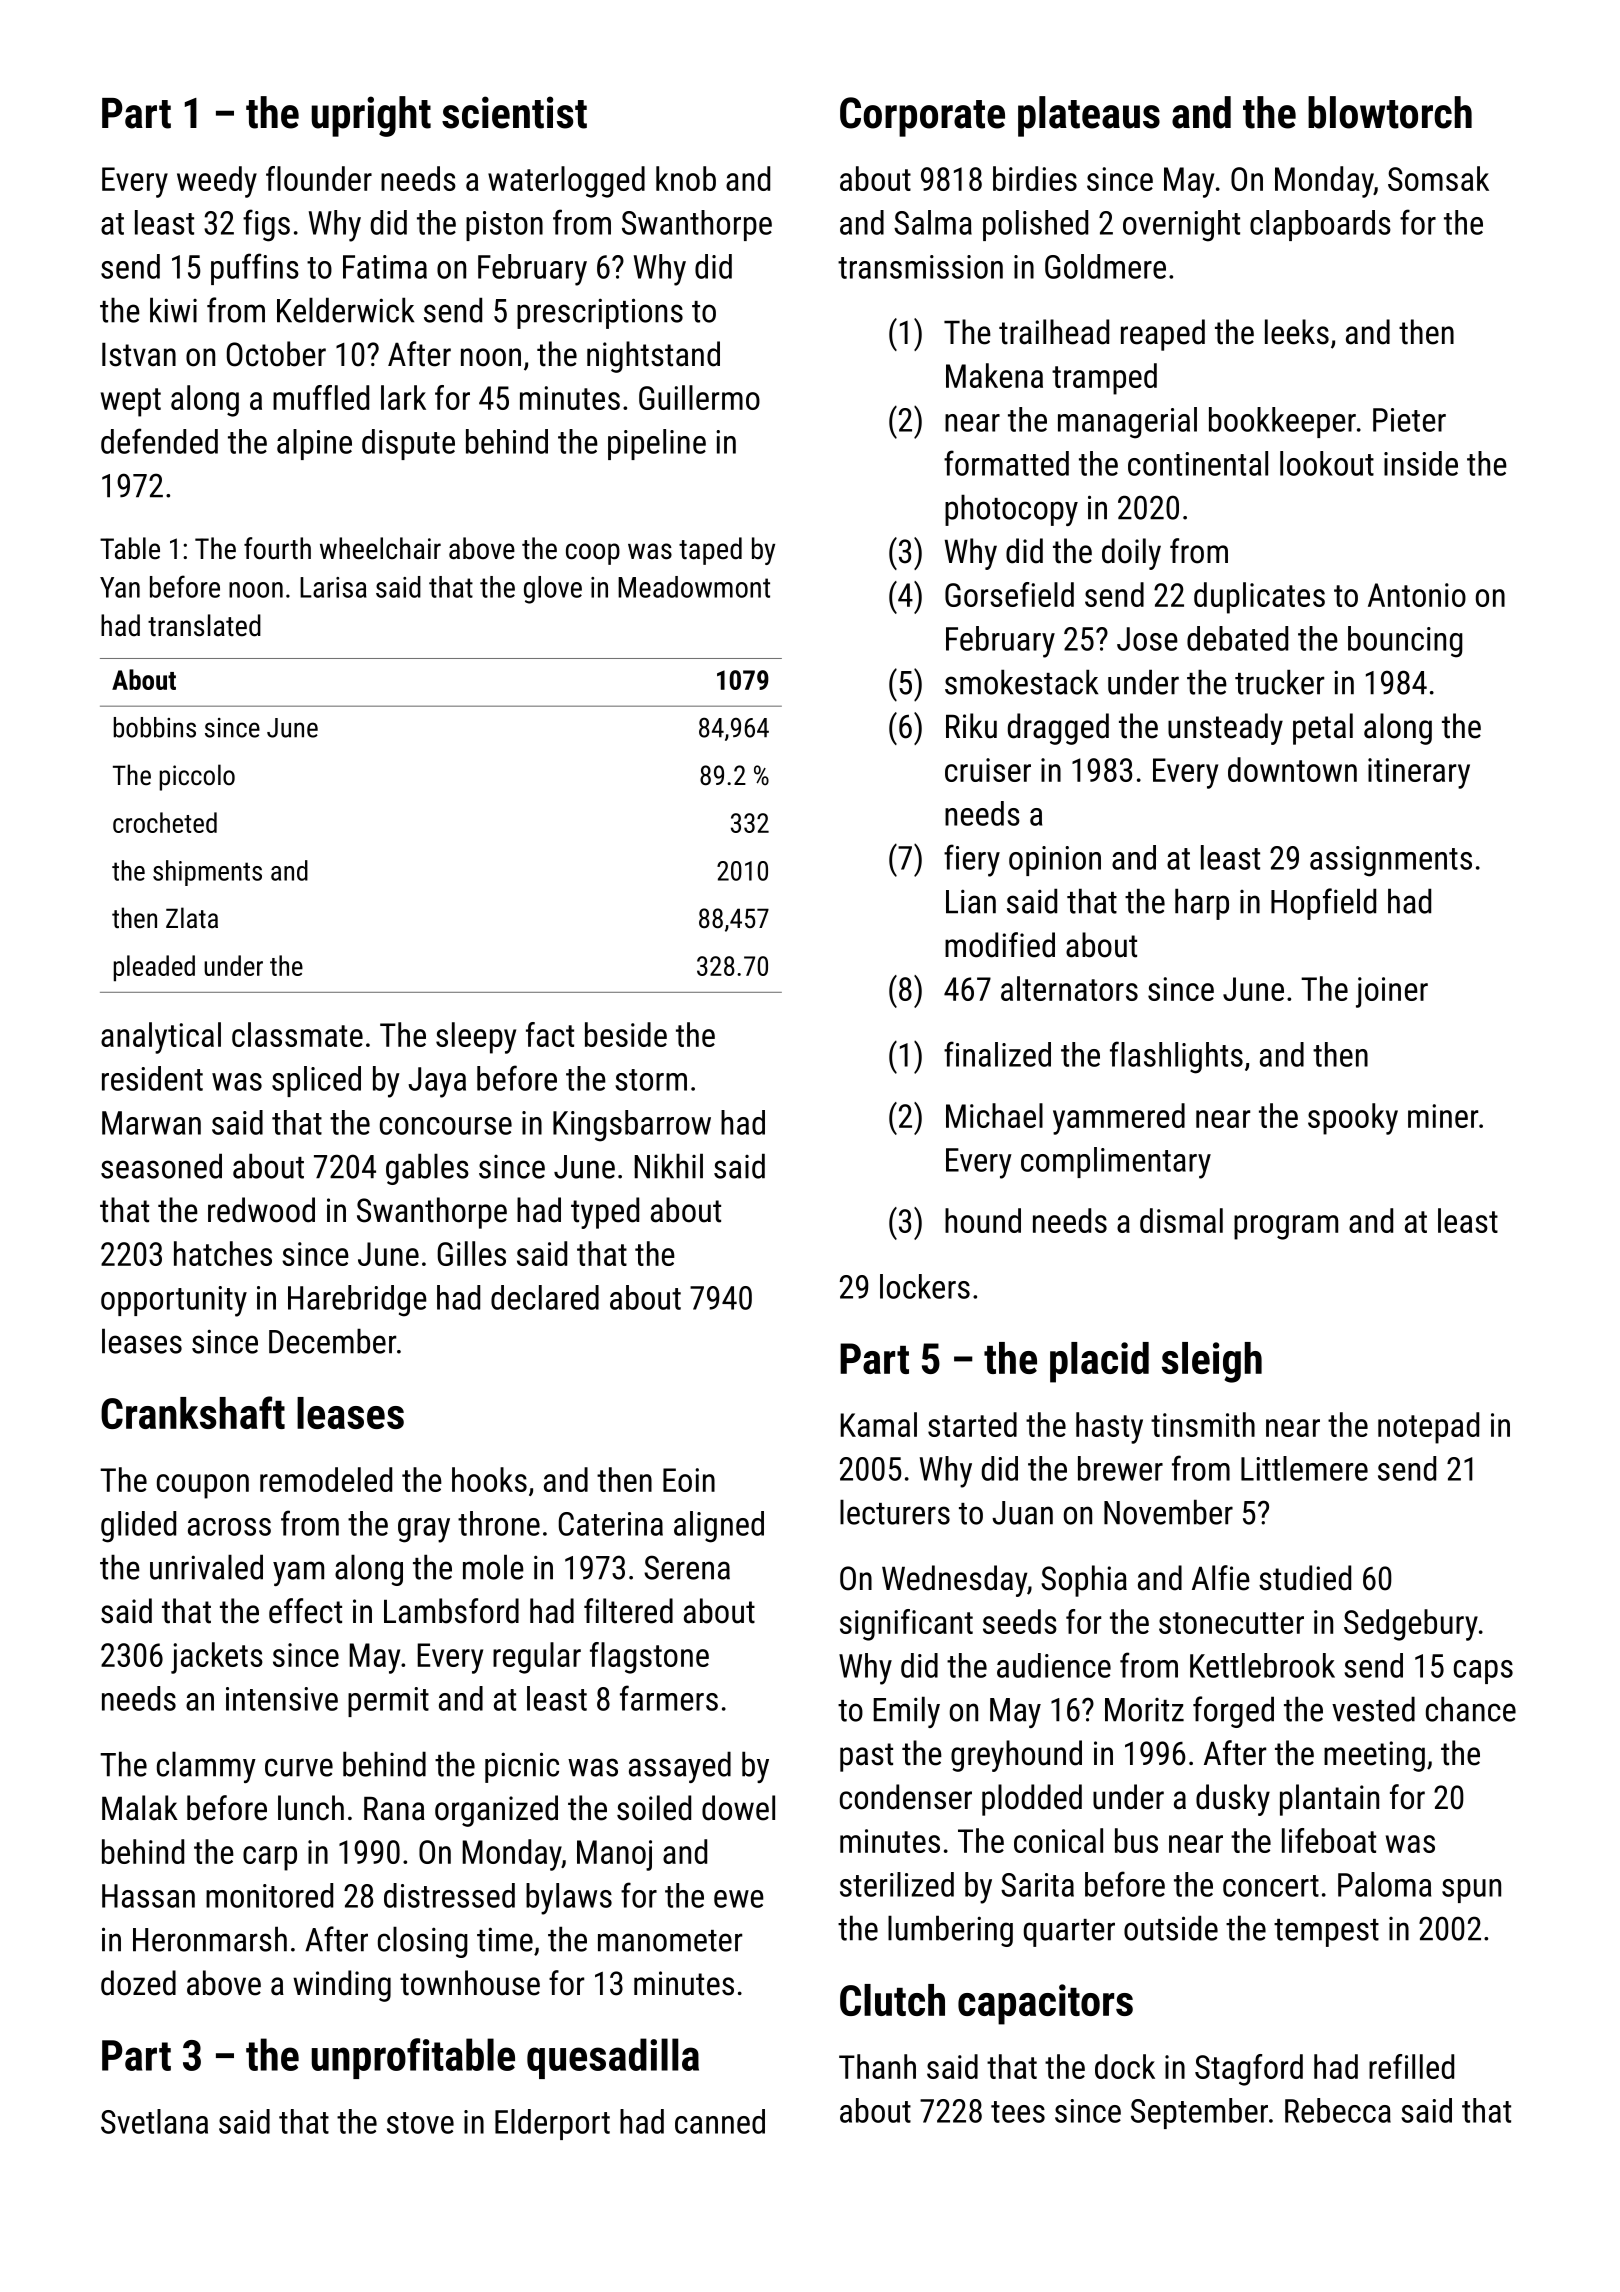  Describe the element at coordinates (420, 2123) in the image. I see `stove` at that location.
